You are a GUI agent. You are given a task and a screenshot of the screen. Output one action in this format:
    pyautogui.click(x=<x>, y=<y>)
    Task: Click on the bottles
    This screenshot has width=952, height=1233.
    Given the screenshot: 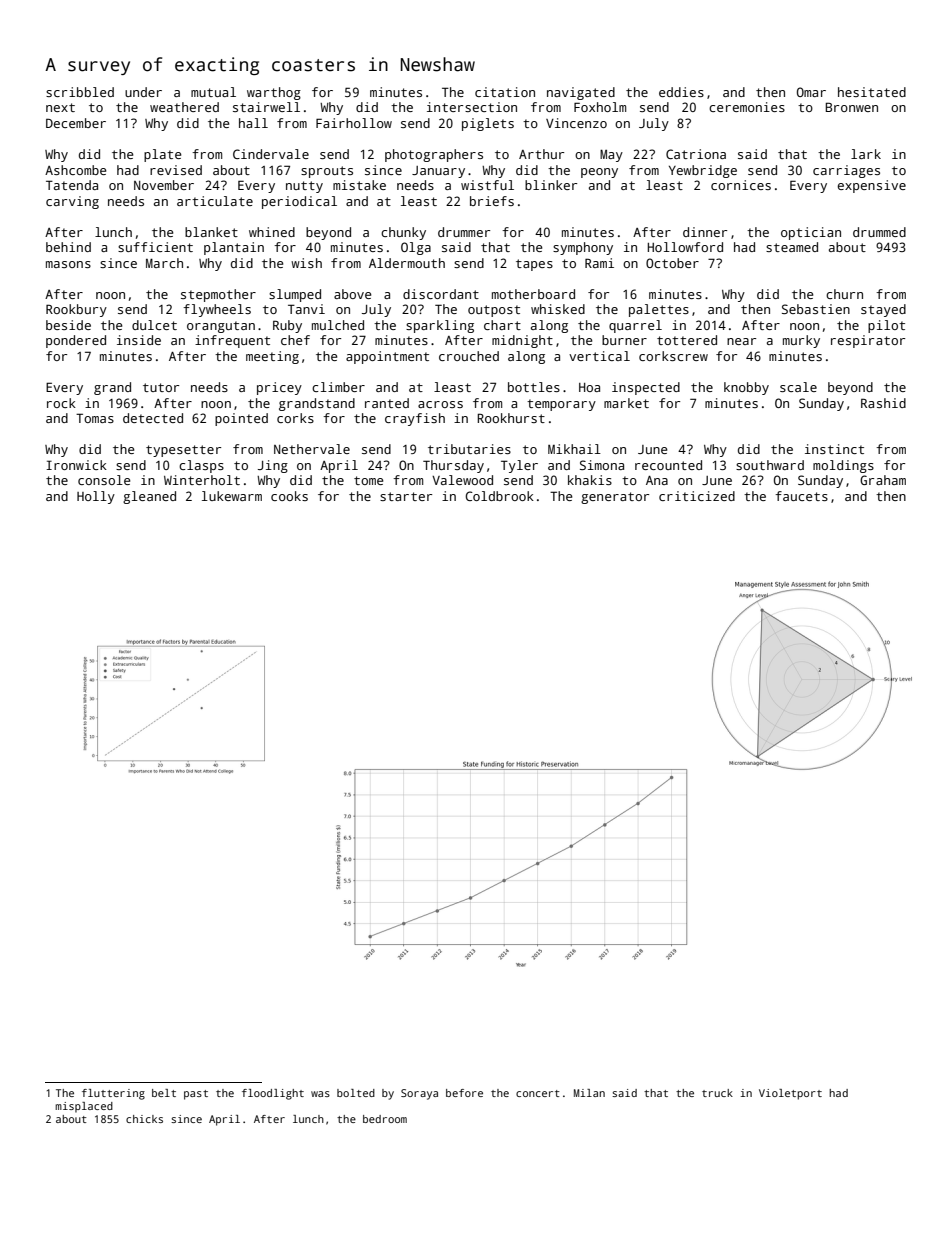 What is the action you would take?
    pyautogui.click(x=534, y=387)
